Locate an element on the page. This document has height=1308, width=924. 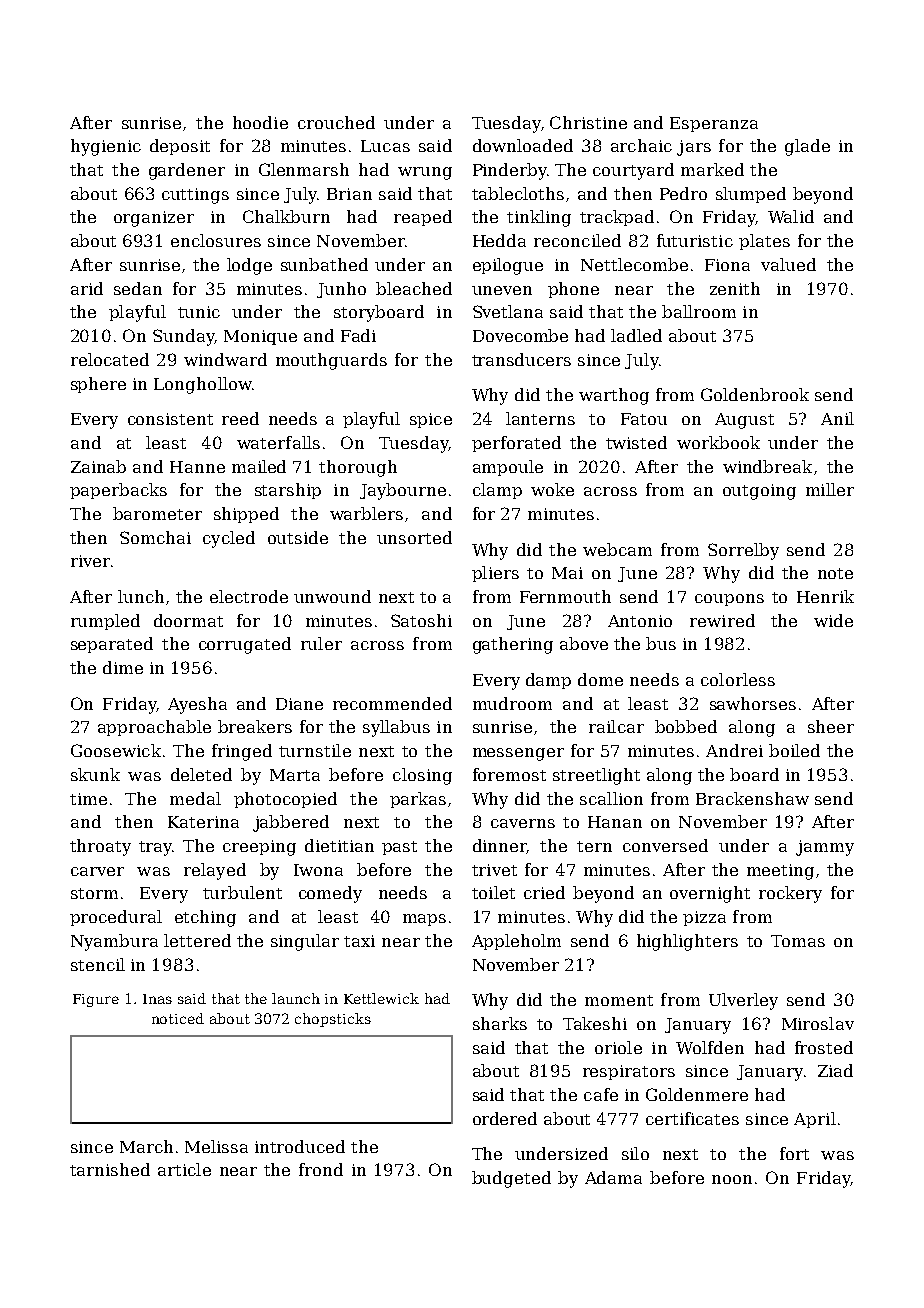
Christine is located at coordinates (588, 122).
